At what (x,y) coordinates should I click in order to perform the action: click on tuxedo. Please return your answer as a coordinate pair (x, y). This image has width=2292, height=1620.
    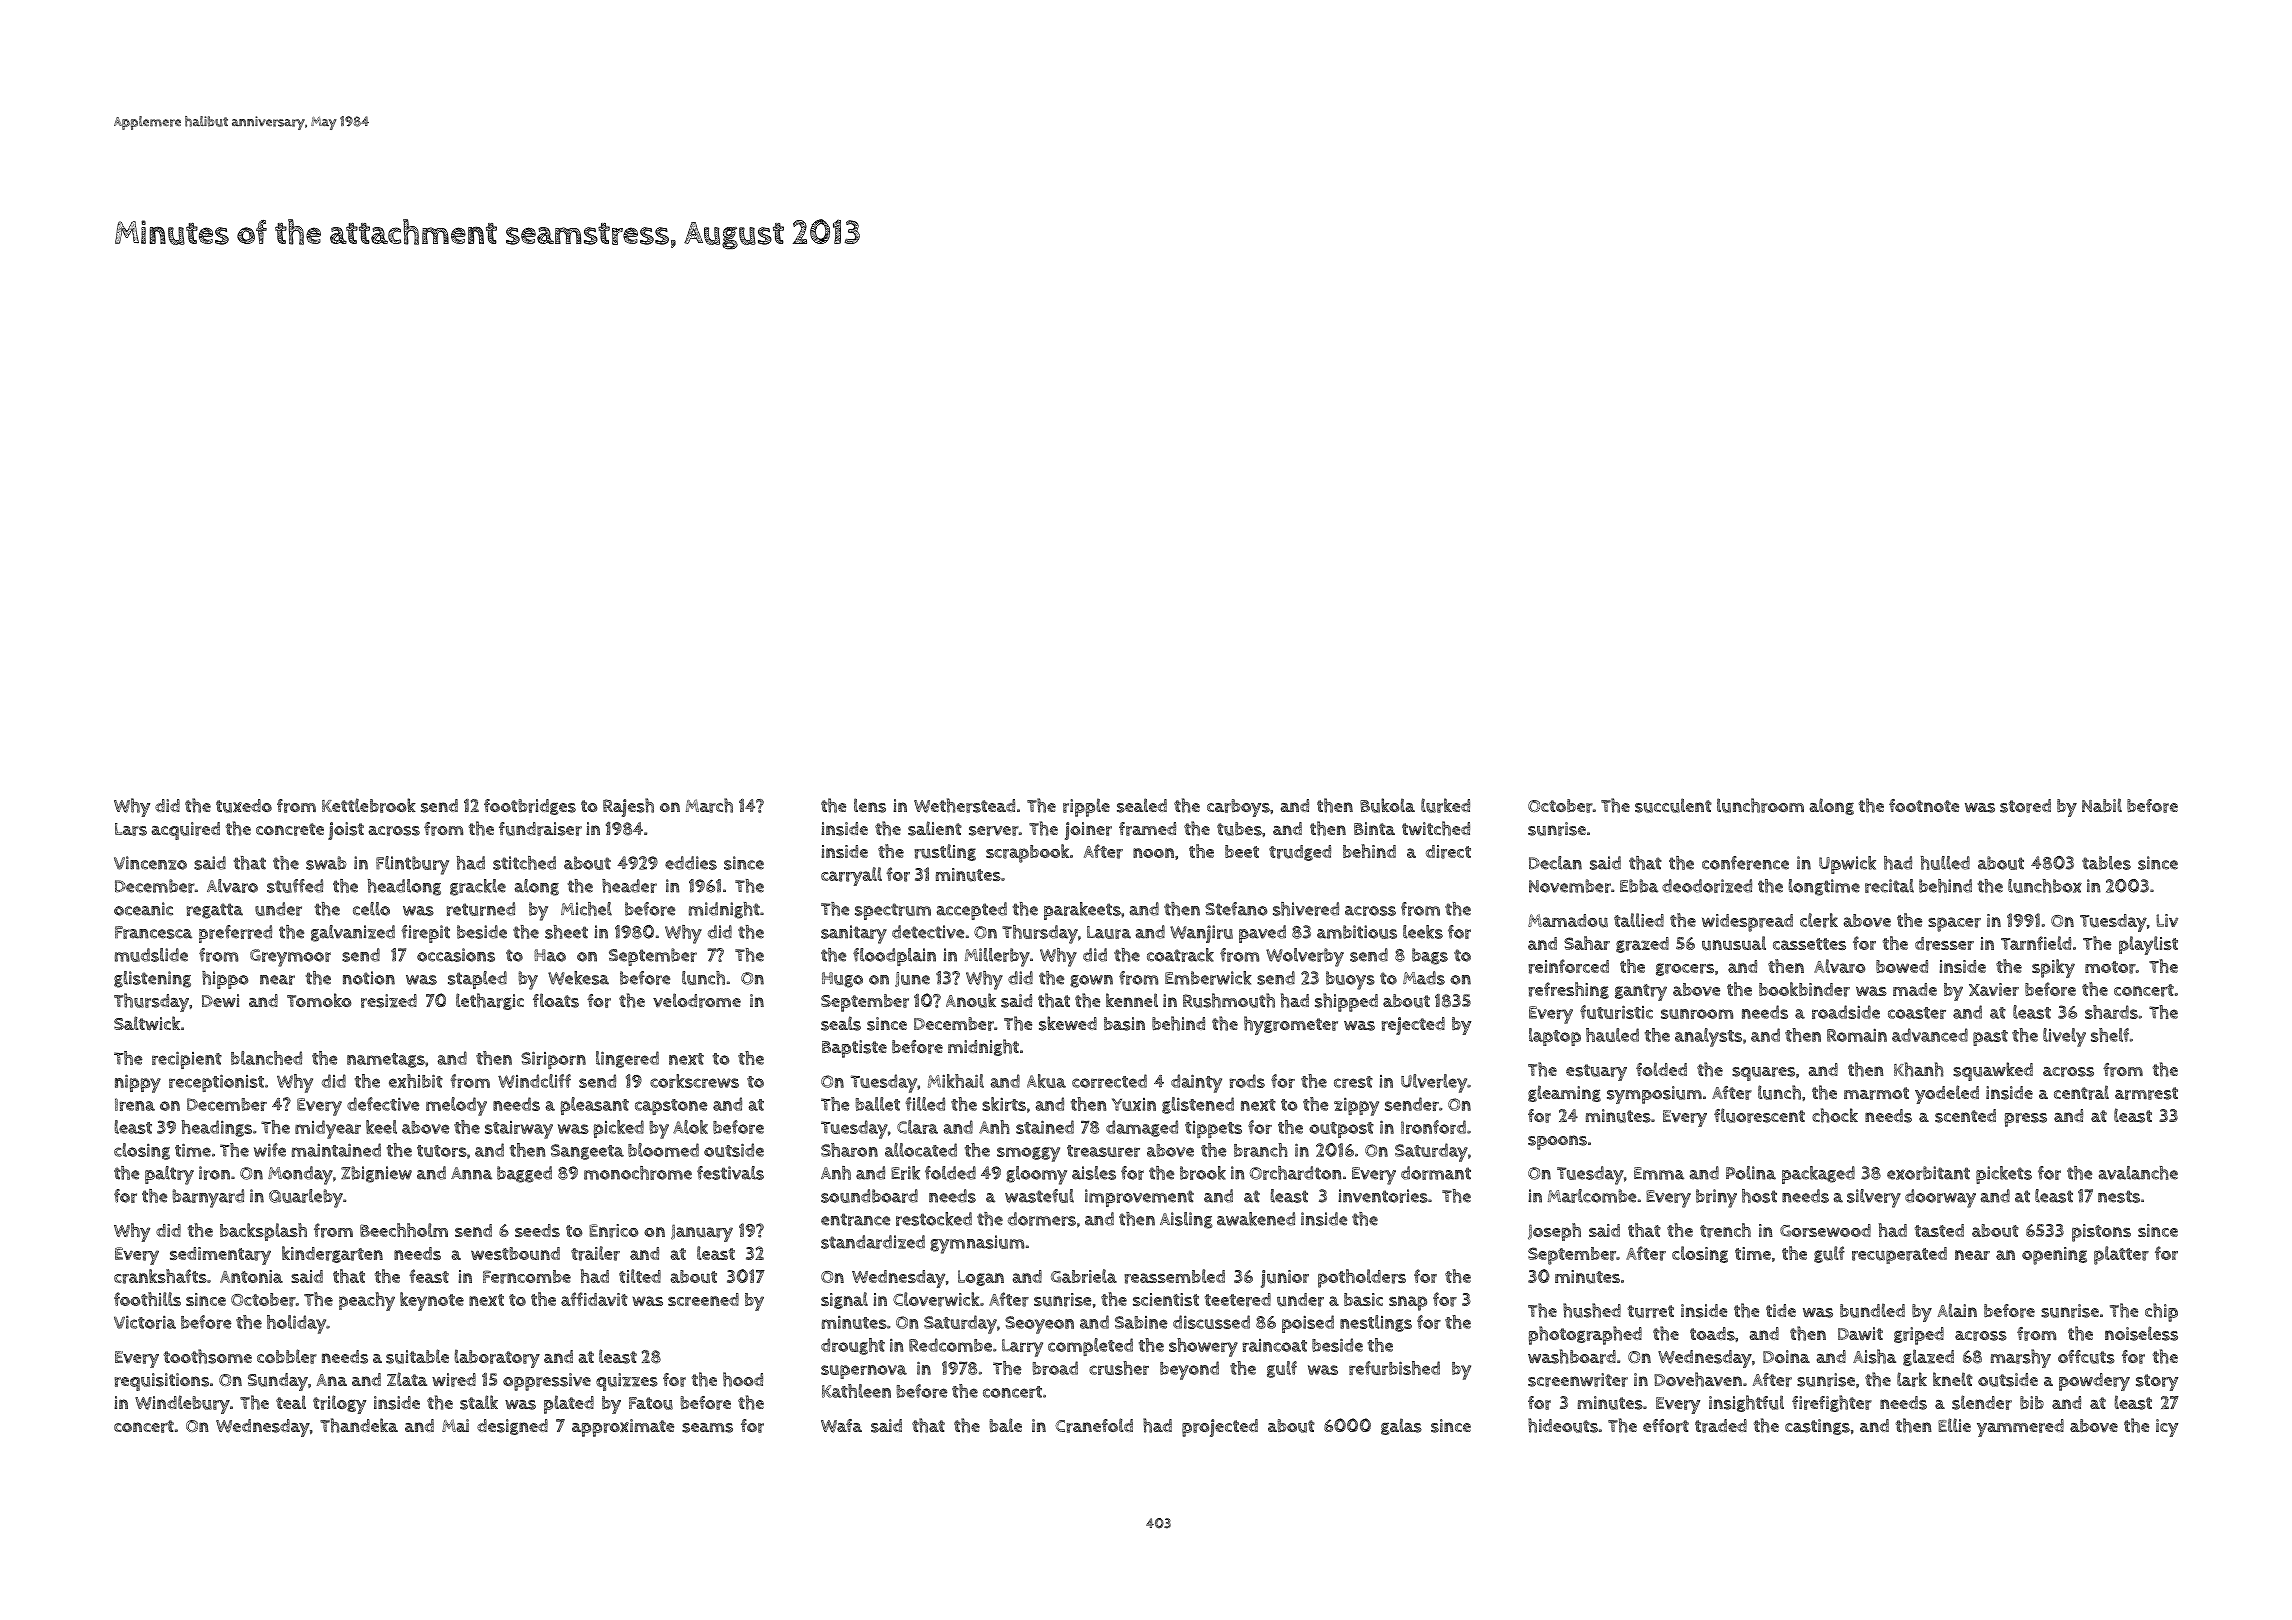
    Looking at the image, I should click on (244, 806).
